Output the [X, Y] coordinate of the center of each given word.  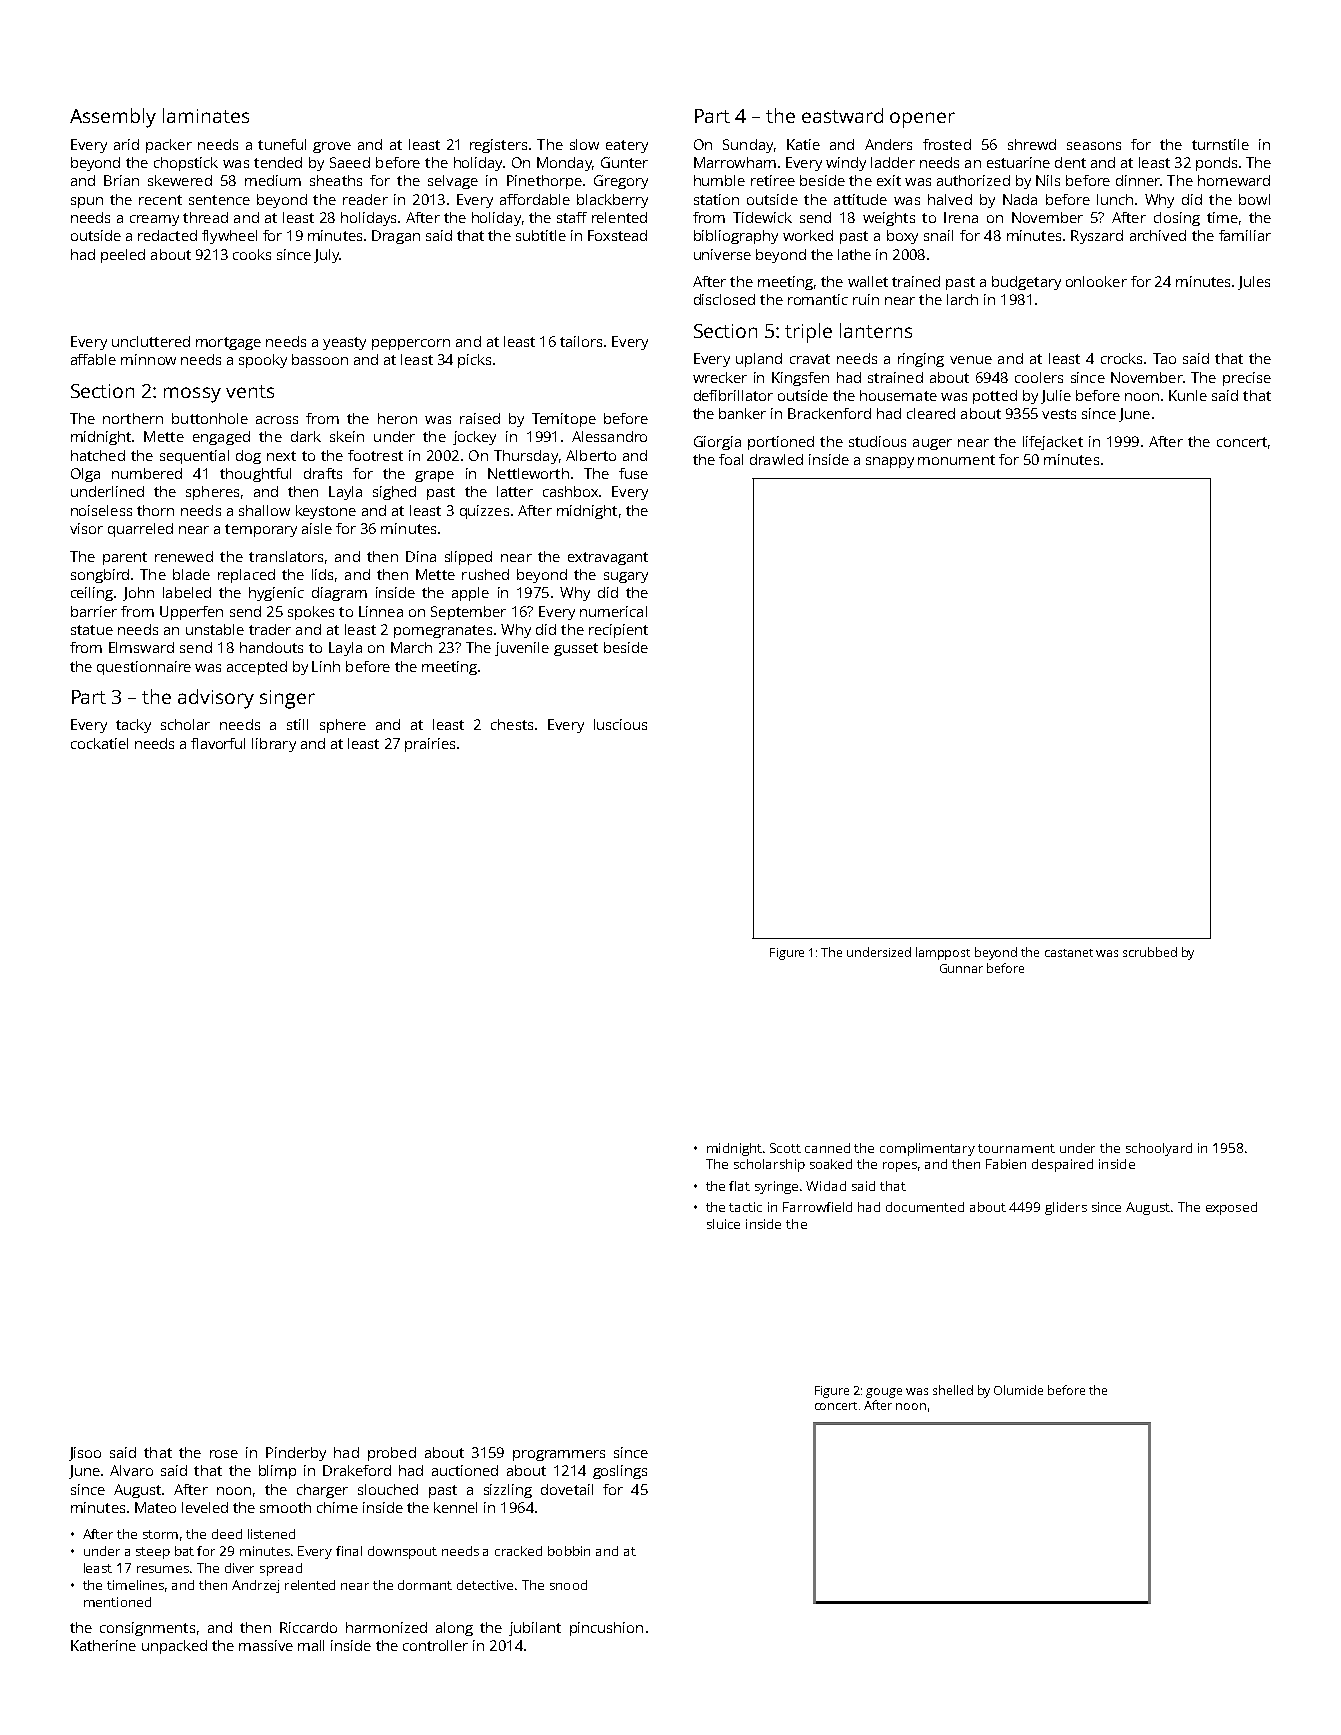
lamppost [943, 953]
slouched [388, 1489]
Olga [85, 475]
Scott [785, 1148]
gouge [884, 1393]
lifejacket [1053, 443]
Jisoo [85, 1454]
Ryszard [1097, 237]
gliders [1066, 1208]
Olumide [1018, 1390]
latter [515, 491]
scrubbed [1150, 952]
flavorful [218, 743]
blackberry [612, 201]
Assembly [113, 118]
